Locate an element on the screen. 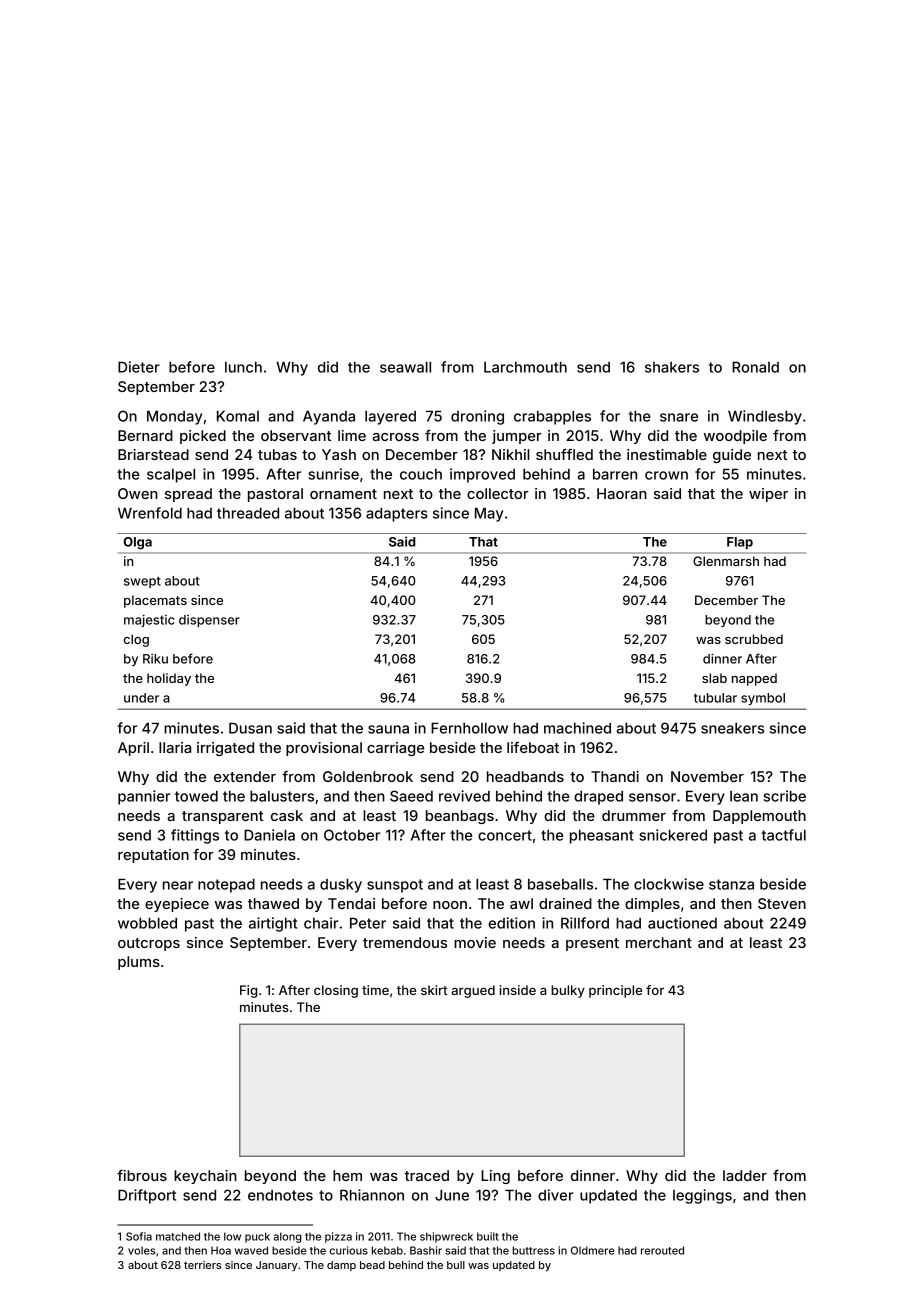 The height and width of the screenshot is (1308, 924). majestic is located at coordinates (149, 620).
